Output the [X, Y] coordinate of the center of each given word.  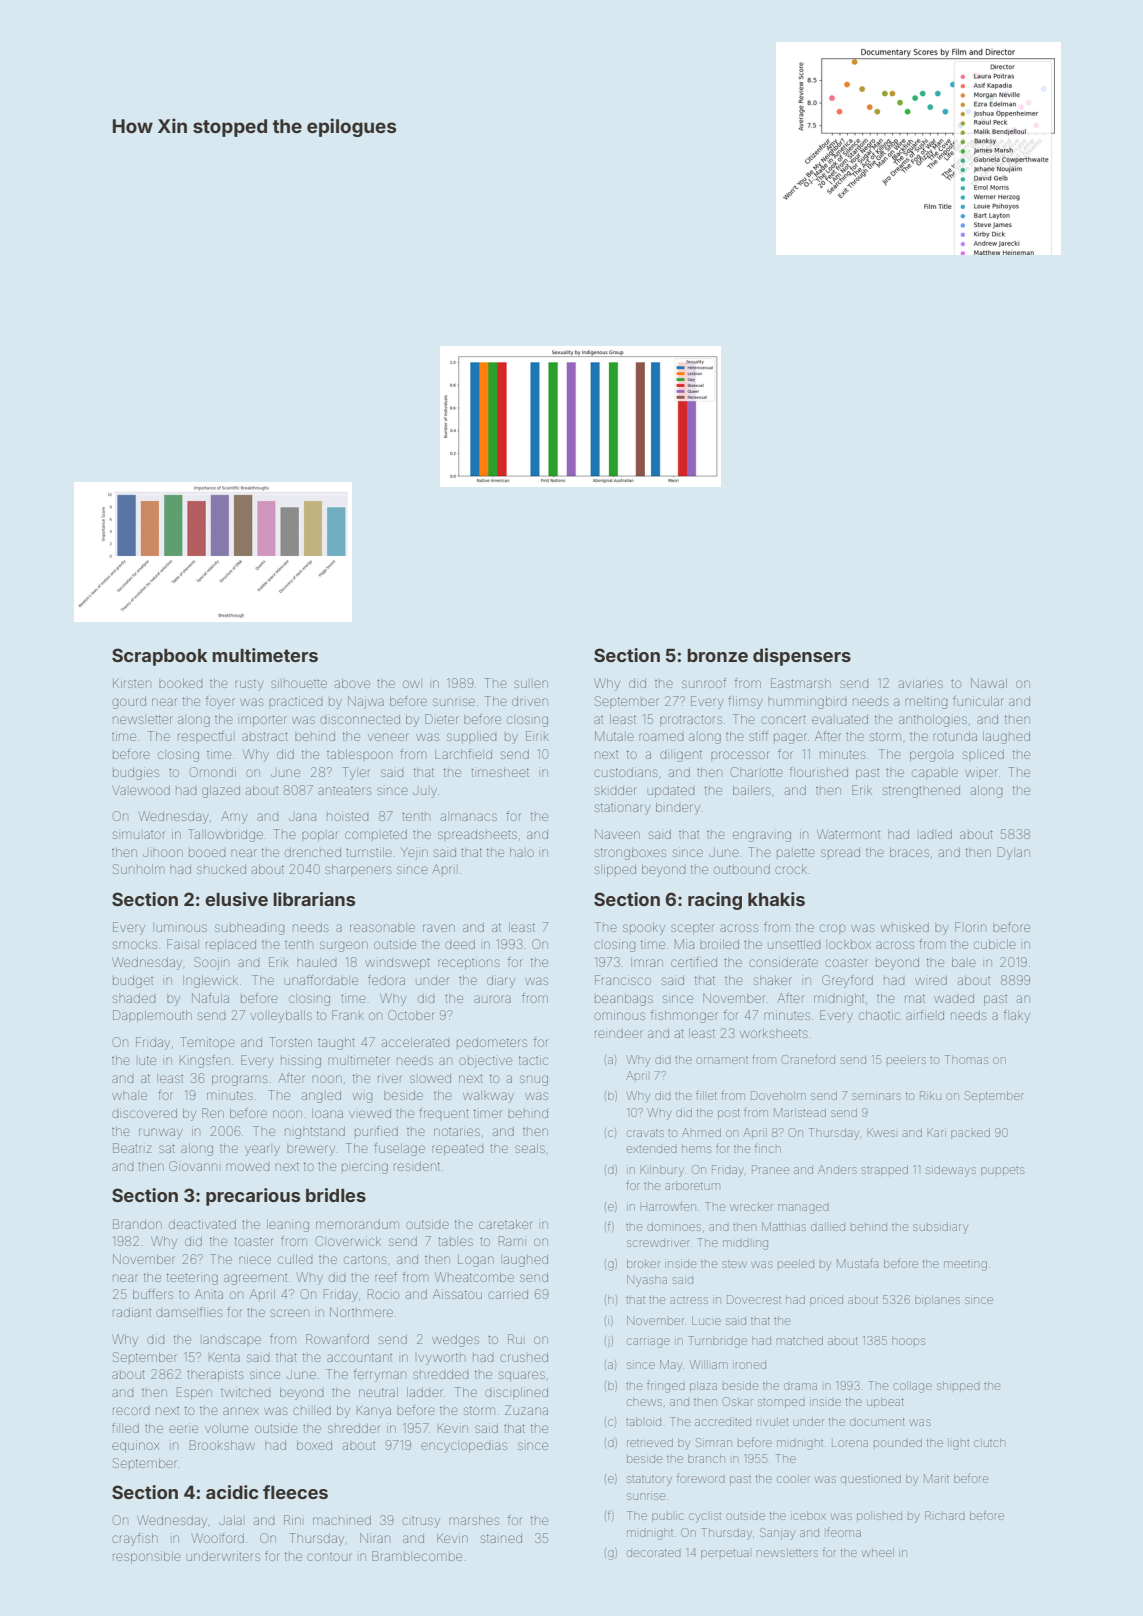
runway [161, 1133]
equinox [136, 1446]
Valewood [141, 790]
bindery [678, 809]
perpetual [725, 1553]
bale [964, 962]
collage [912, 1388]
